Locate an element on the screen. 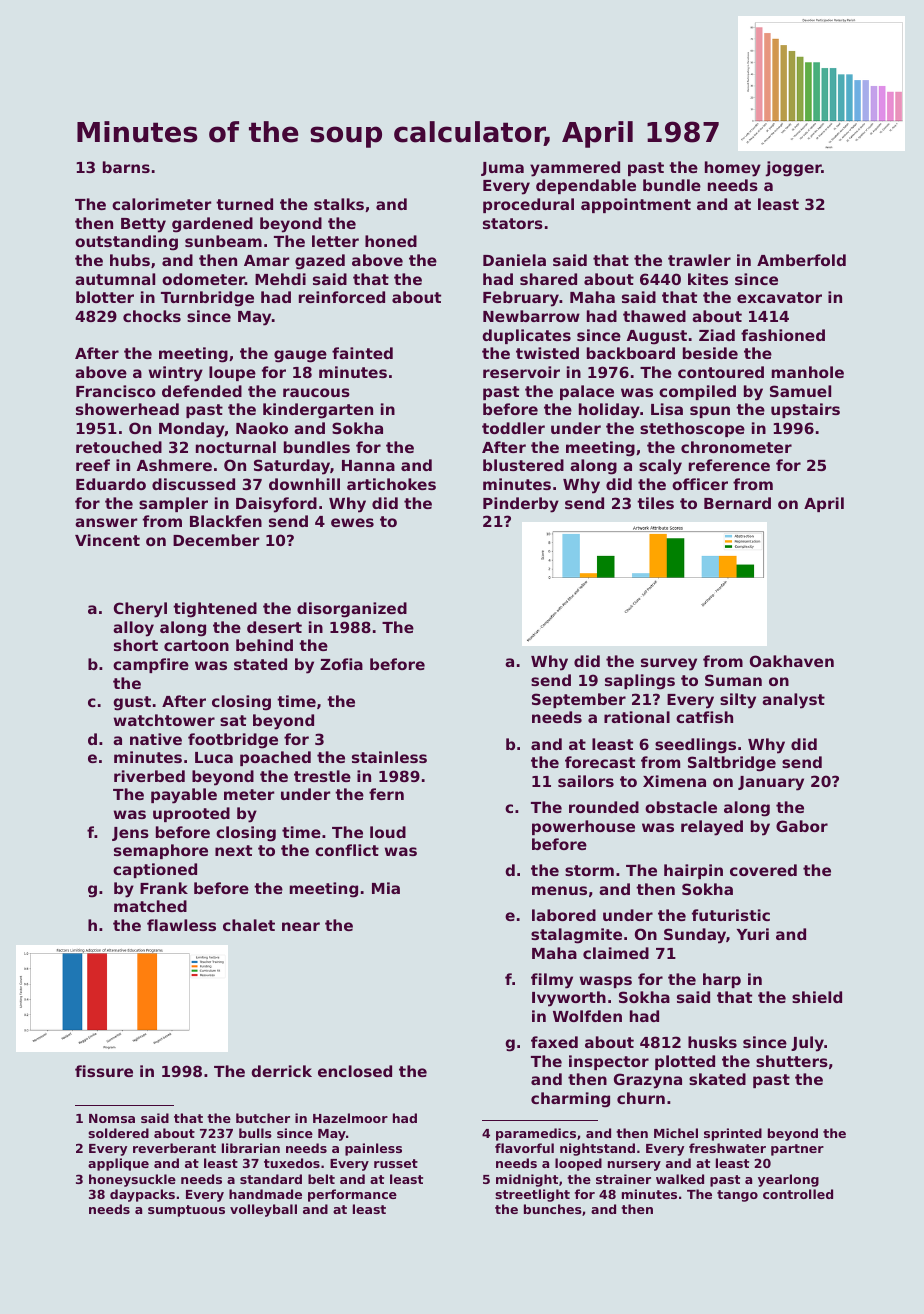 This screenshot has width=924, height=1314. Hazelmoor is located at coordinates (350, 1118).
